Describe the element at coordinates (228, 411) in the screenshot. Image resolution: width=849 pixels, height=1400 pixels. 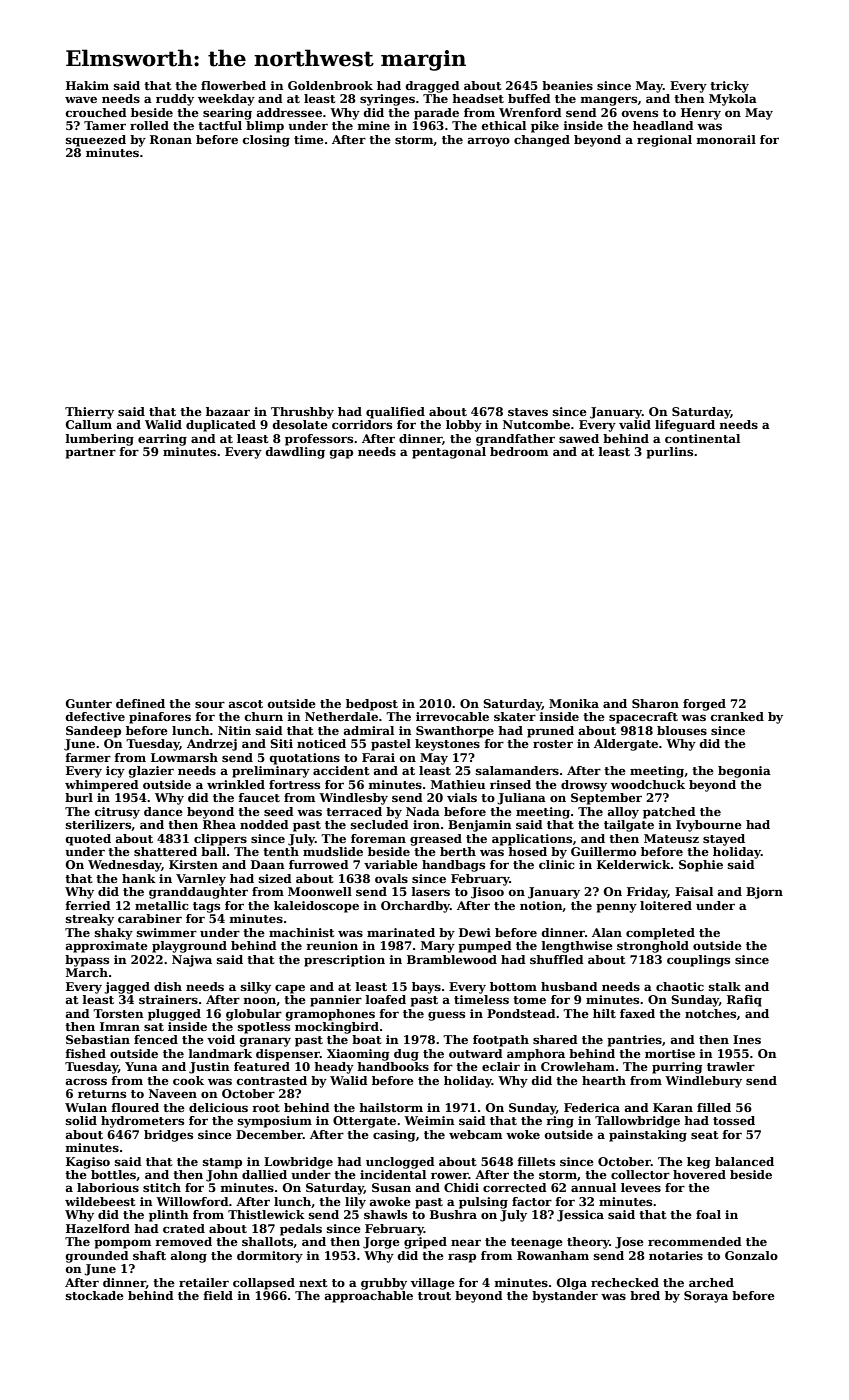
I see `bazaar` at that location.
